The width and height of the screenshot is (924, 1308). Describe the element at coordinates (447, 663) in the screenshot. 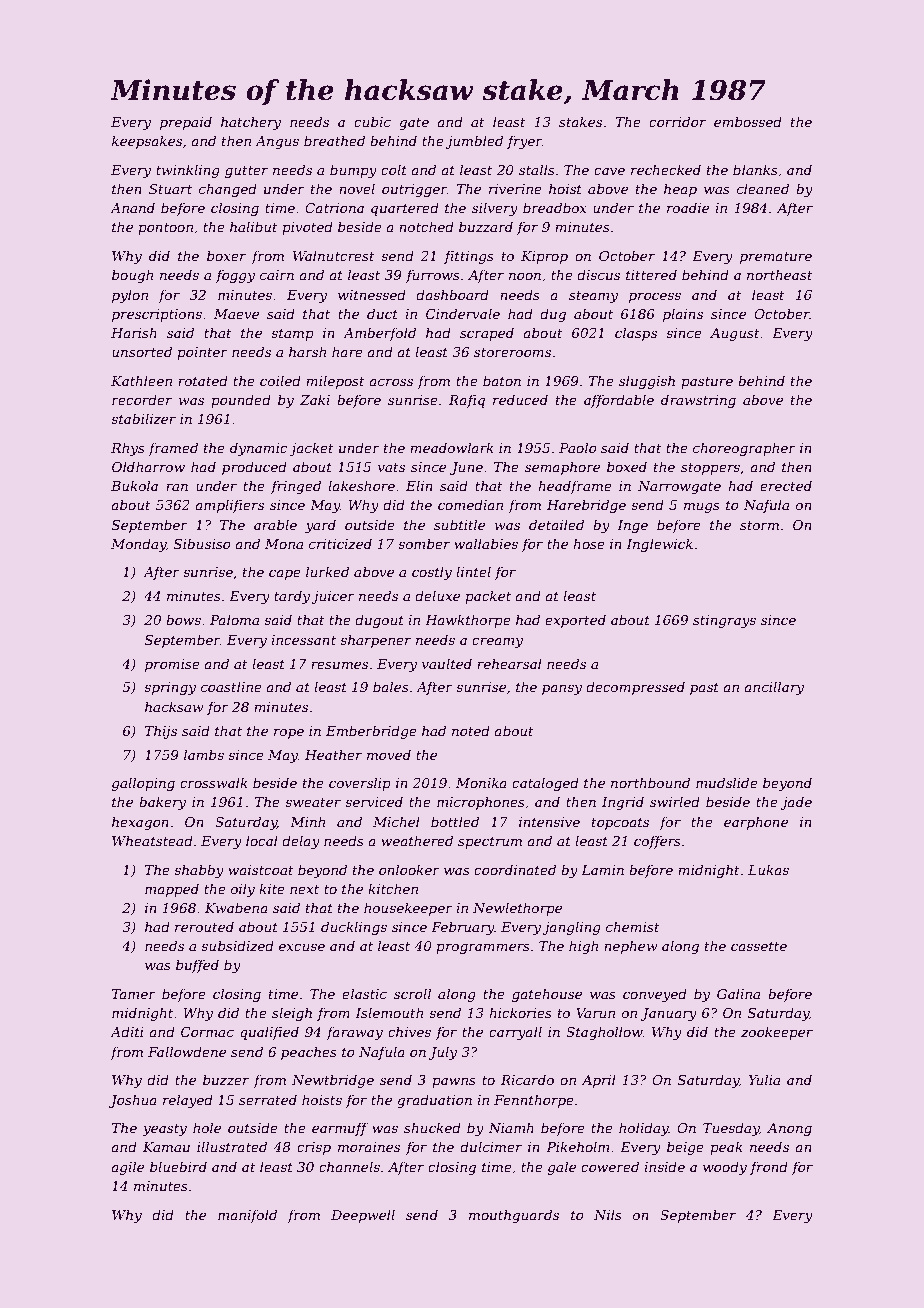

I see `vaulted` at that location.
